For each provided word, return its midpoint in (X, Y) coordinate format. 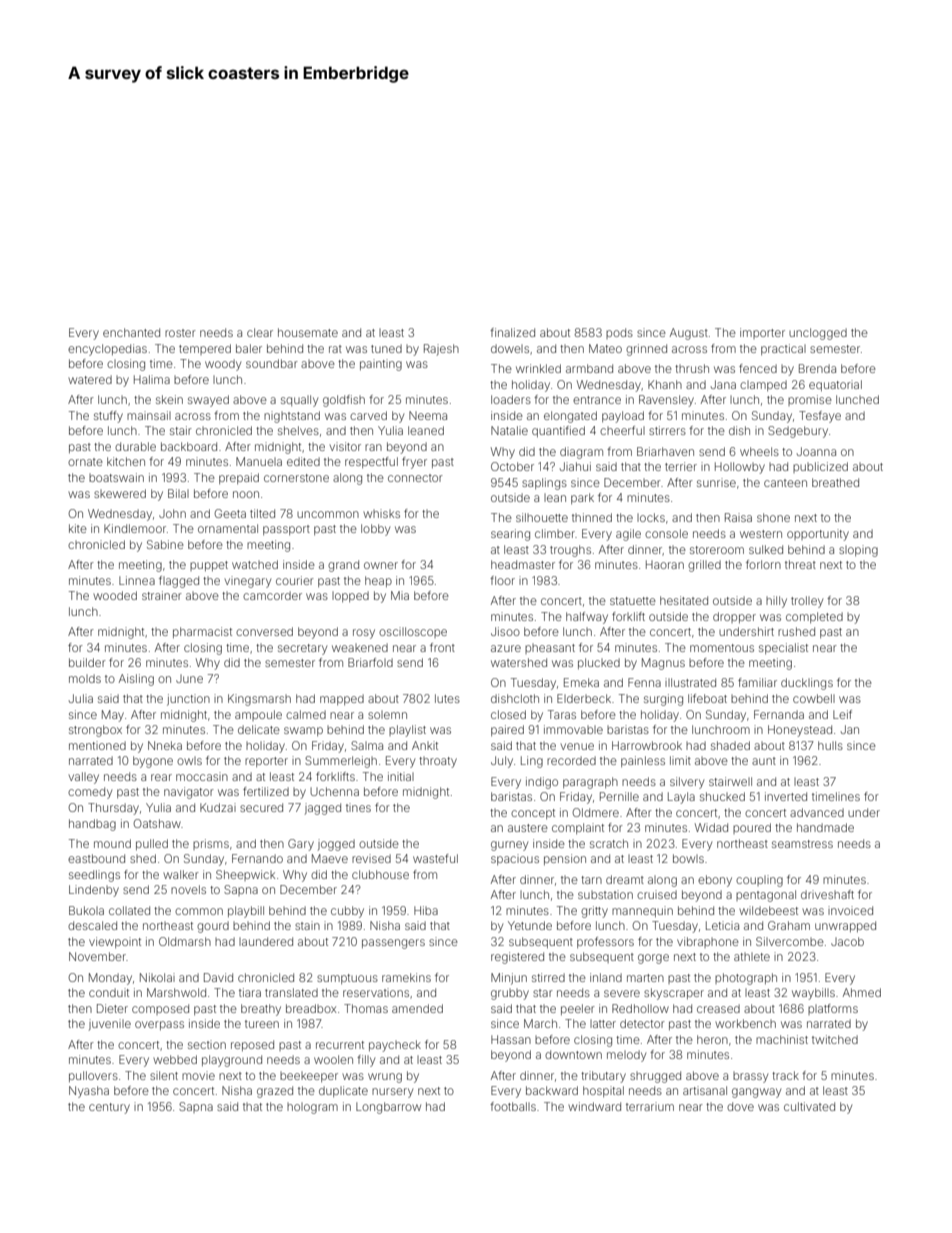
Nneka (165, 745)
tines (358, 807)
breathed (835, 482)
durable (135, 446)
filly (366, 1061)
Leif (842, 714)
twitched (835, 1039)
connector (415, 478)
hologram (312, 1108)
